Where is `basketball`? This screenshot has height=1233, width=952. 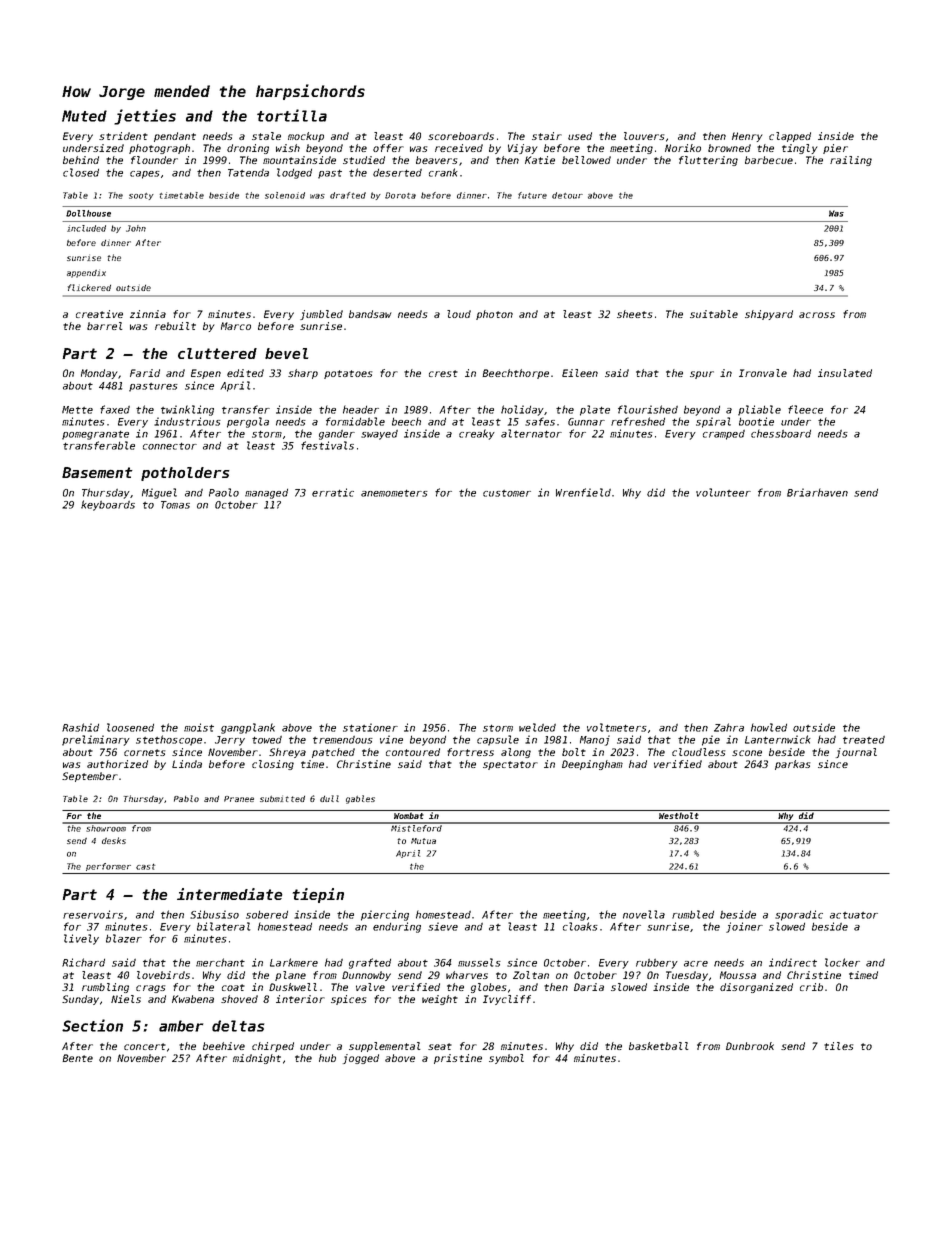
basketball is located at coordinates (658, 1046).
